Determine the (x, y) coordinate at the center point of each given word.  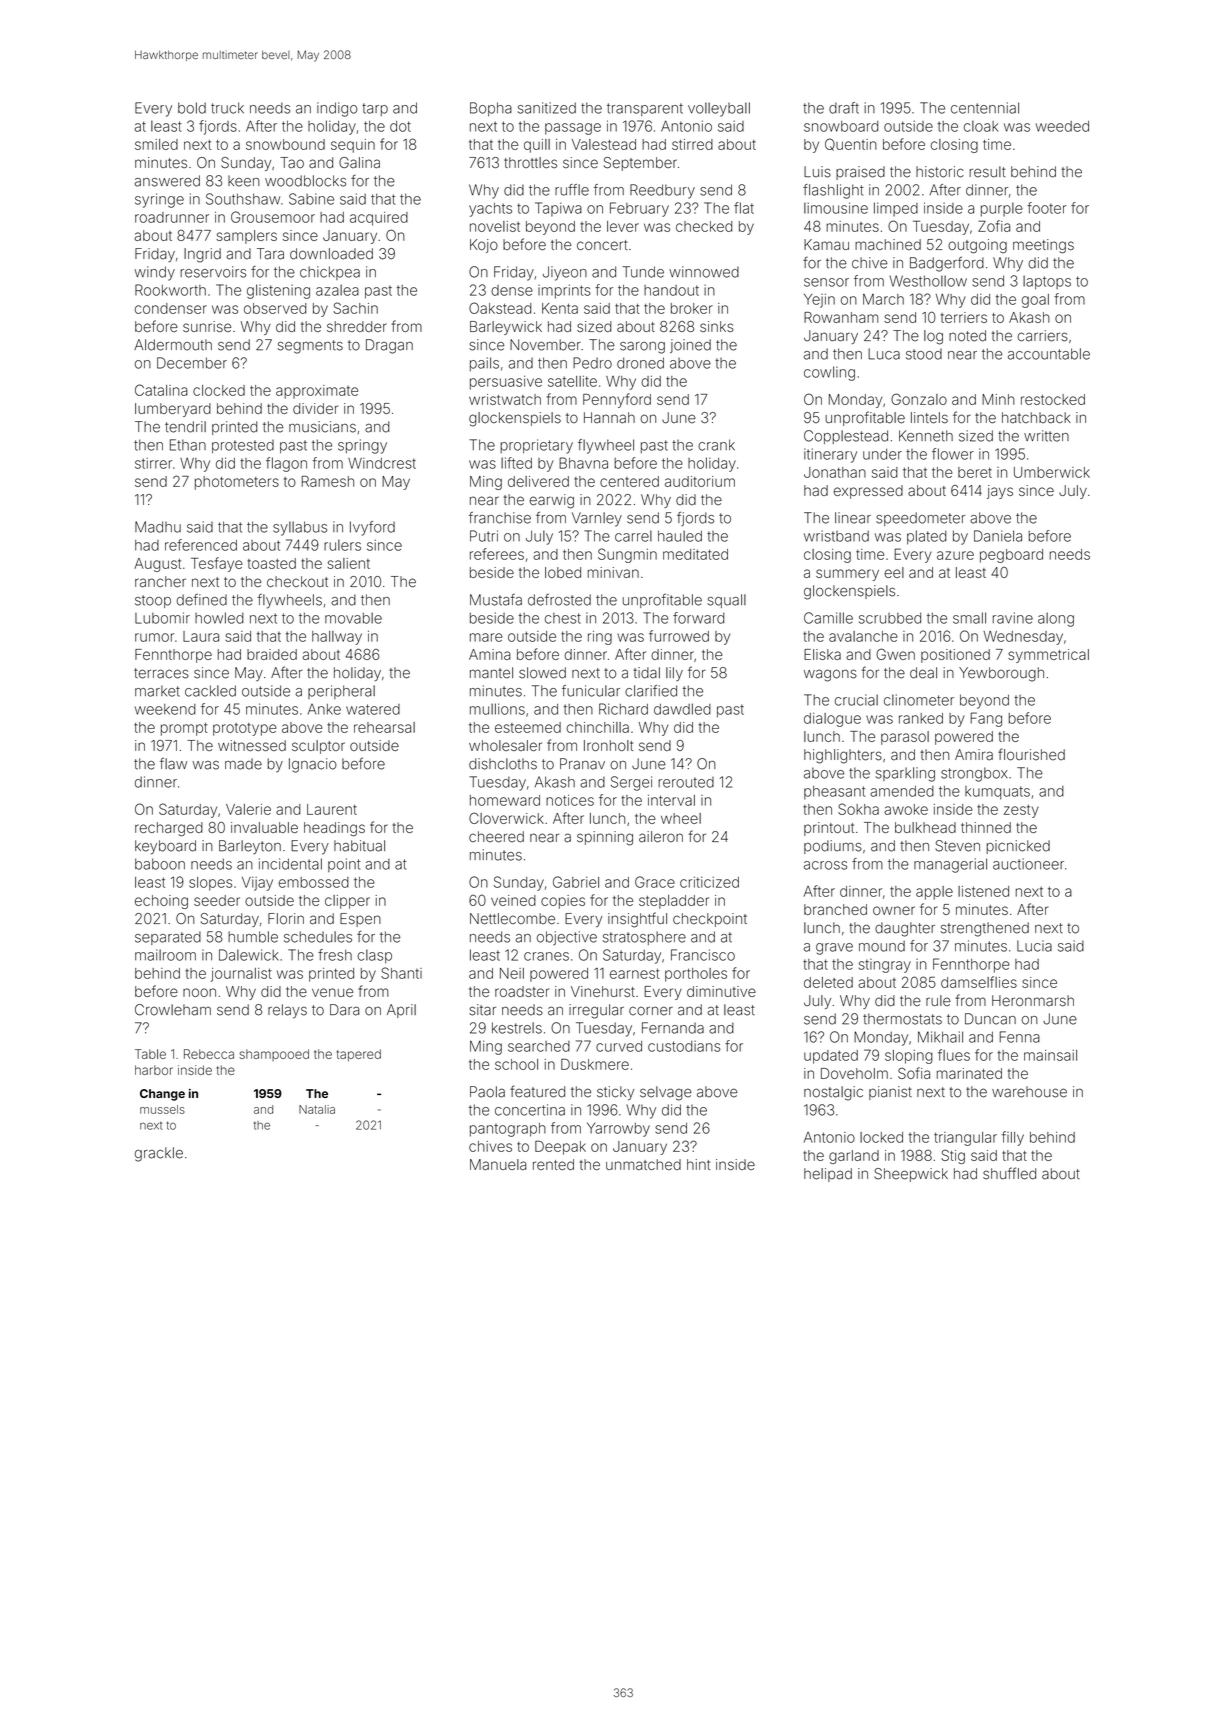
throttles (530, 162)
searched (539, 1046)
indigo (337, 109)
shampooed (274, 1055)
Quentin (851, 144)
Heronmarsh (1033, 1000)
